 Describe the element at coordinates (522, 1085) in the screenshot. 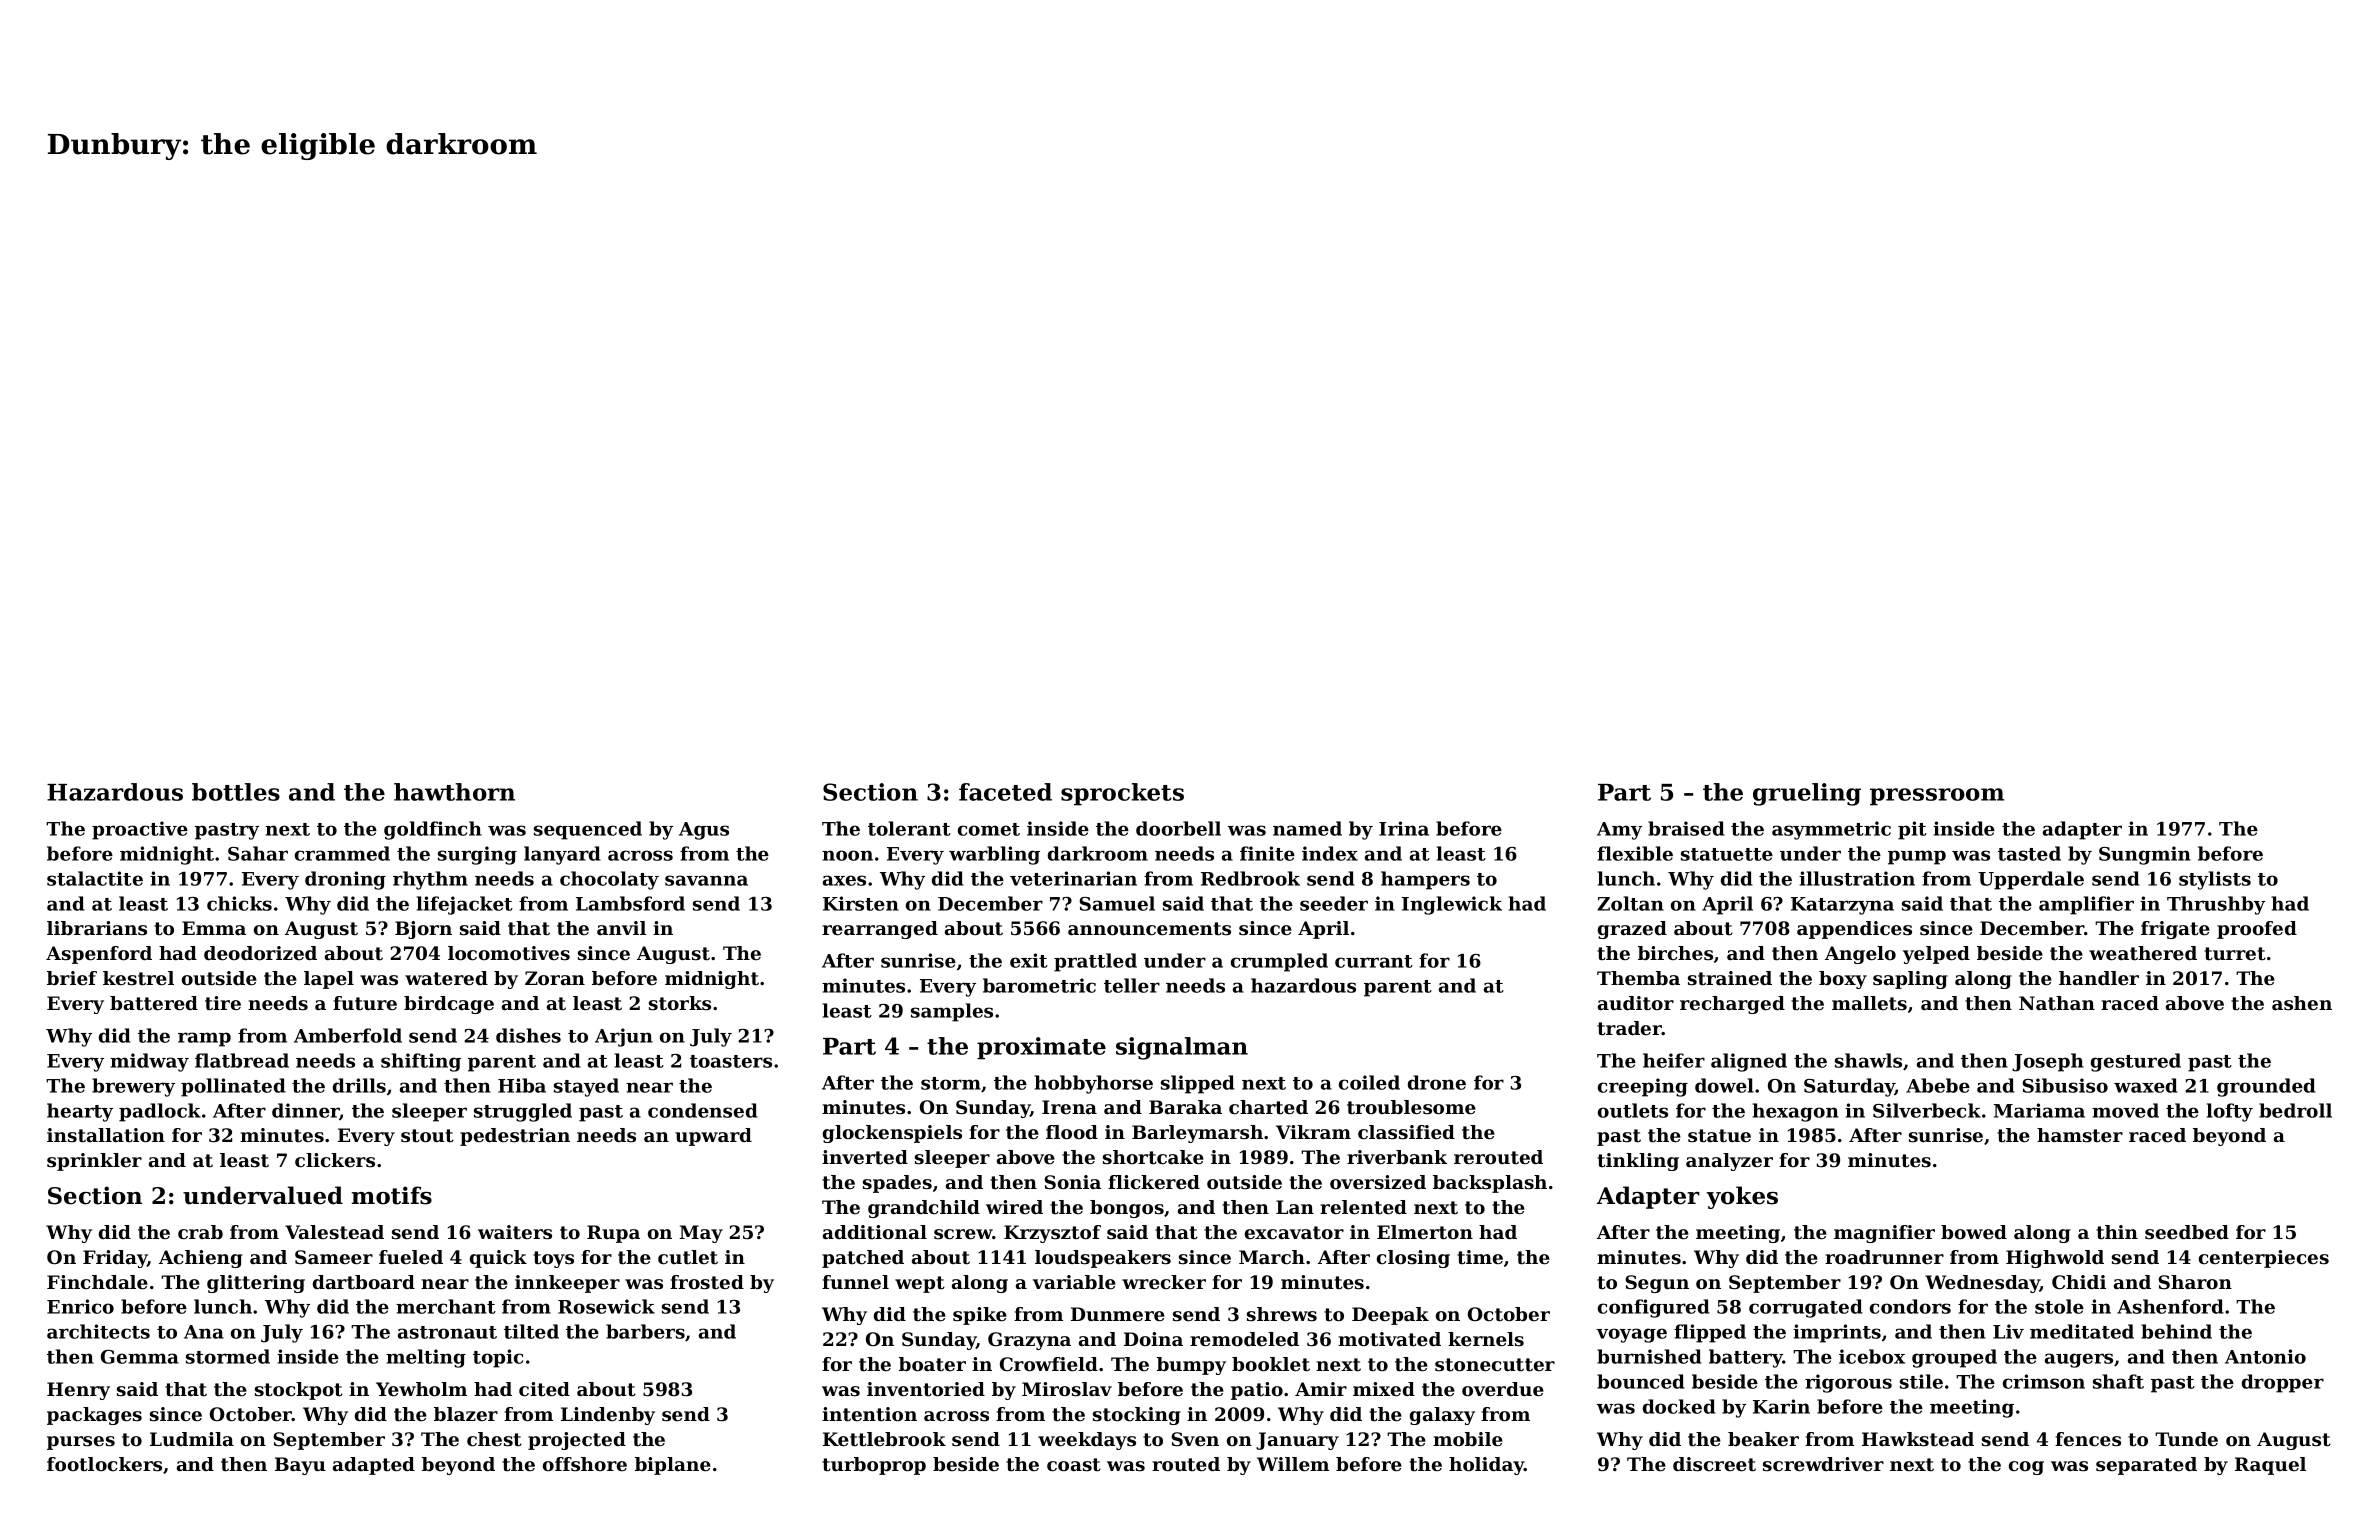

I see `Hiba` at that location.
